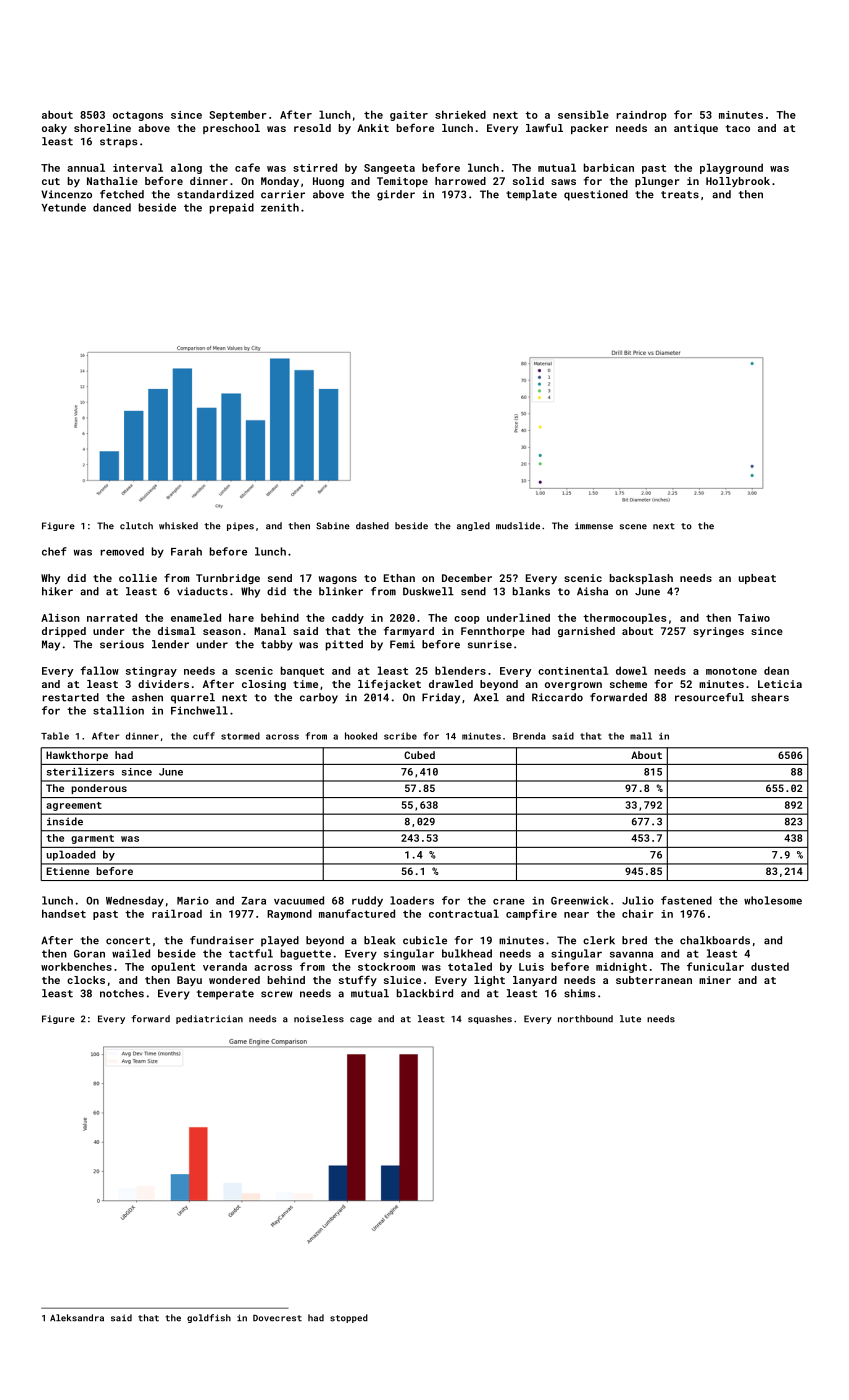 Image resolution: width=849 pixels, height=1400 pixels. What do you see at coordinates (738, 182) in the document?
I see `Hollybrook` at bounding box center [738, 182].
